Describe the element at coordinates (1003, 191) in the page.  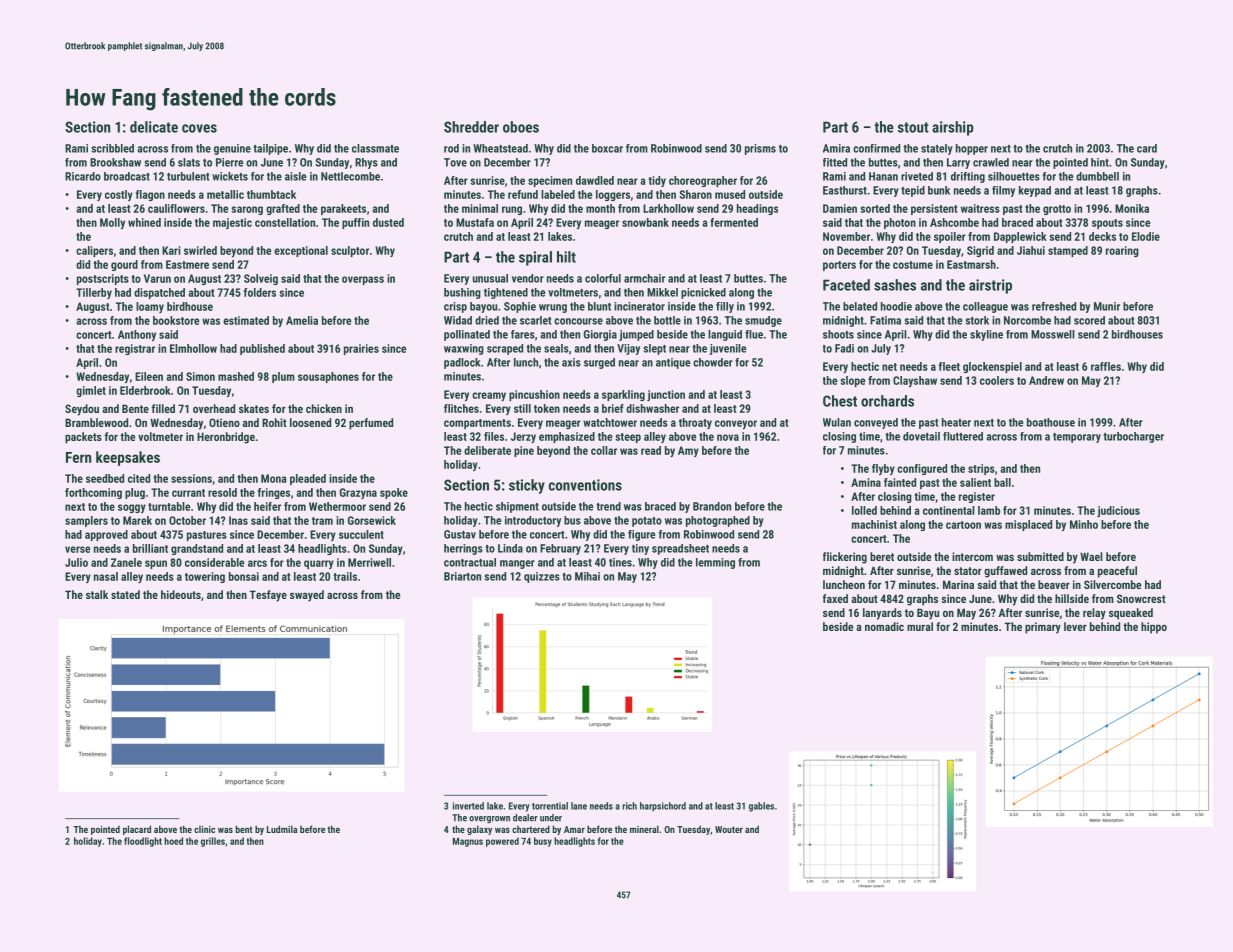
I see `filmy` at that location.
